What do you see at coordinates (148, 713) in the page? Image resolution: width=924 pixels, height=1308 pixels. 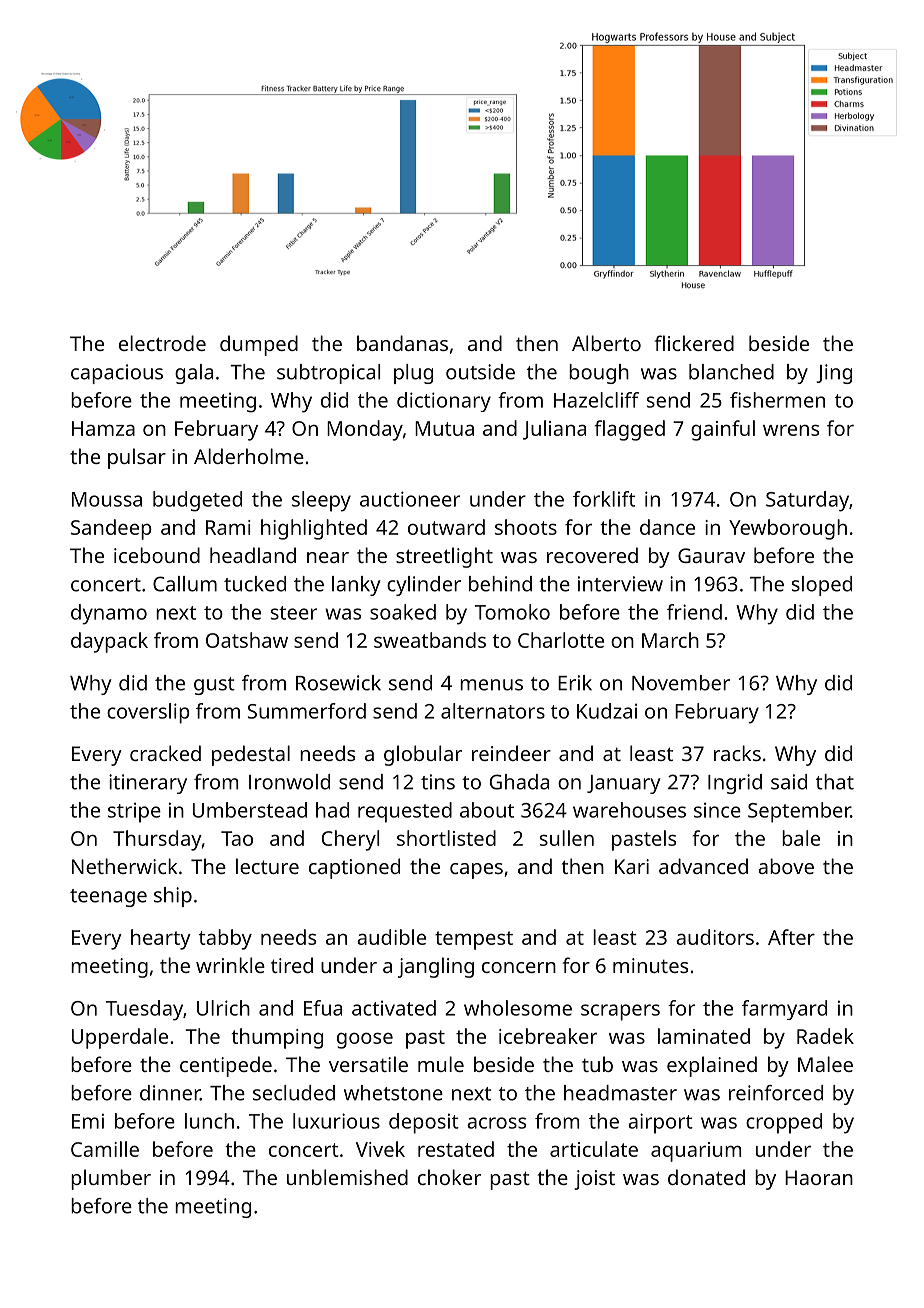 I see `coverslip` at bounding box center [148, 713].
